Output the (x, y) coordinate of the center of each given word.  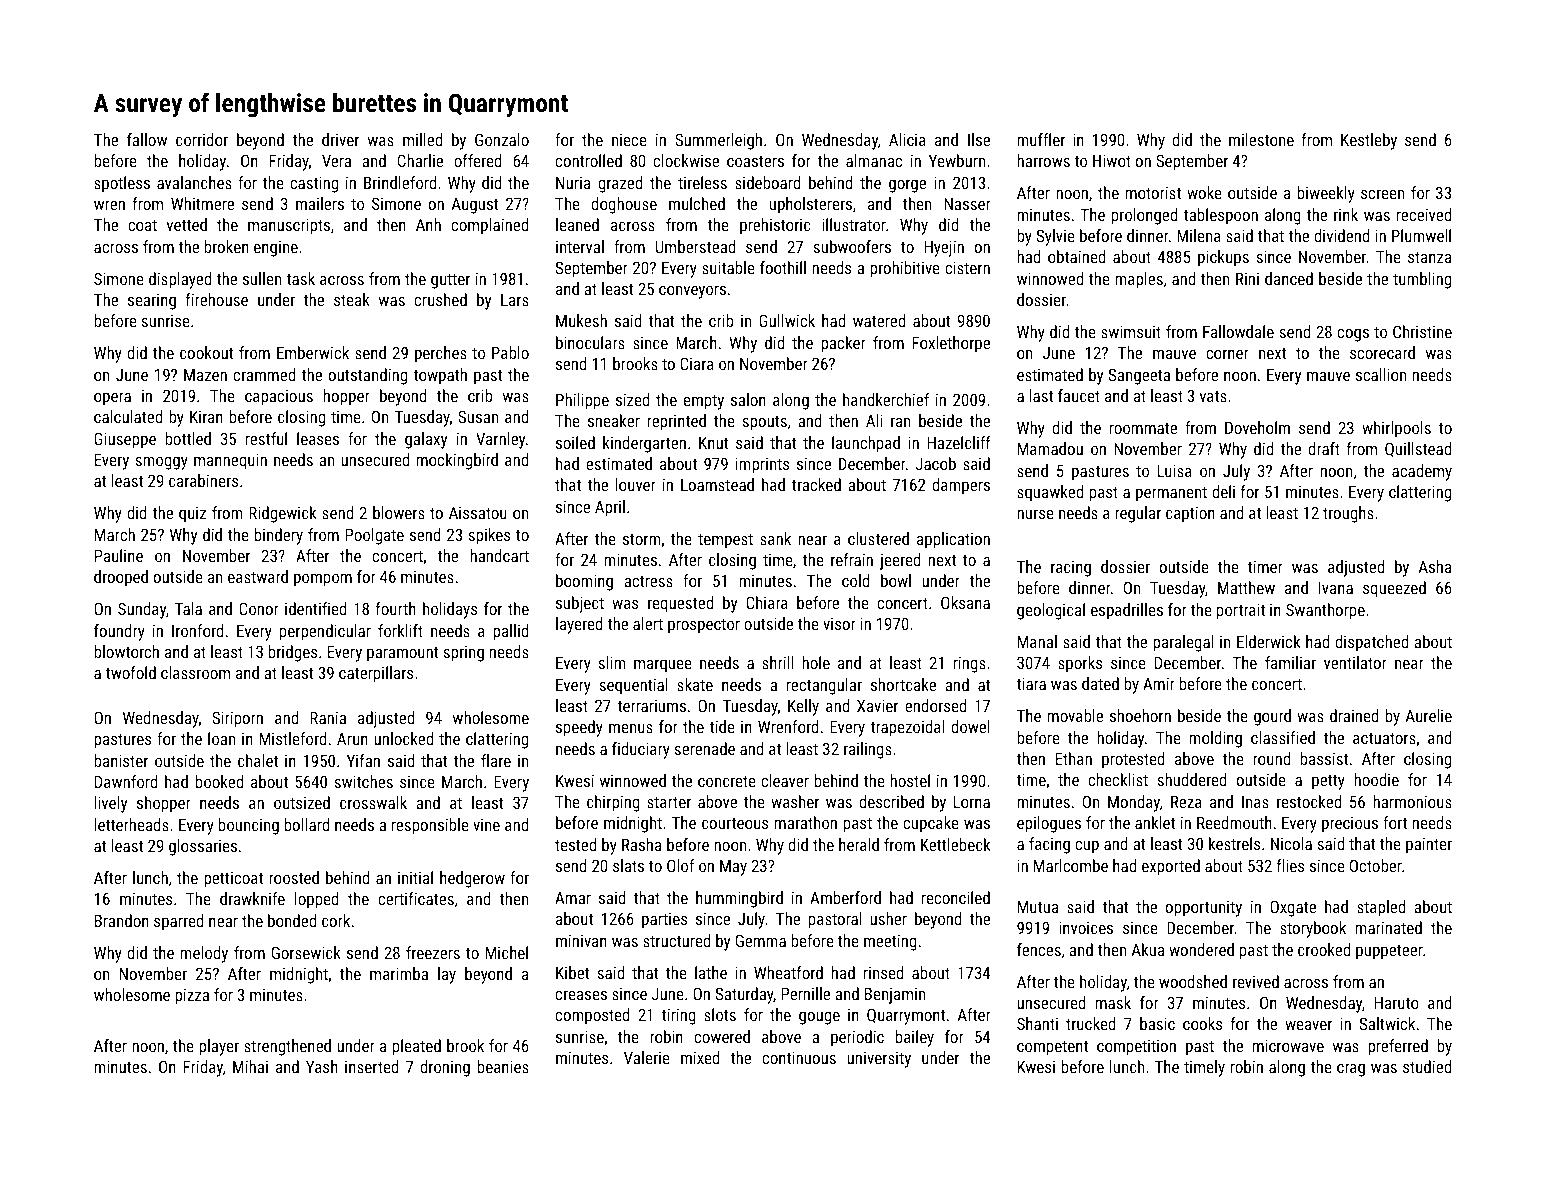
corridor (202, 139)
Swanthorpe (1325, 611)
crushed (440, 299)
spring (463, 654)
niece (629, 140)
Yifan (363, 760)
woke (1204, 192)
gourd (1272, 717)
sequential (633, 686)
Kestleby (1369, 141)
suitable (728, 267)
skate (695, 684)
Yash (322, 1066)
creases (581, 995)
